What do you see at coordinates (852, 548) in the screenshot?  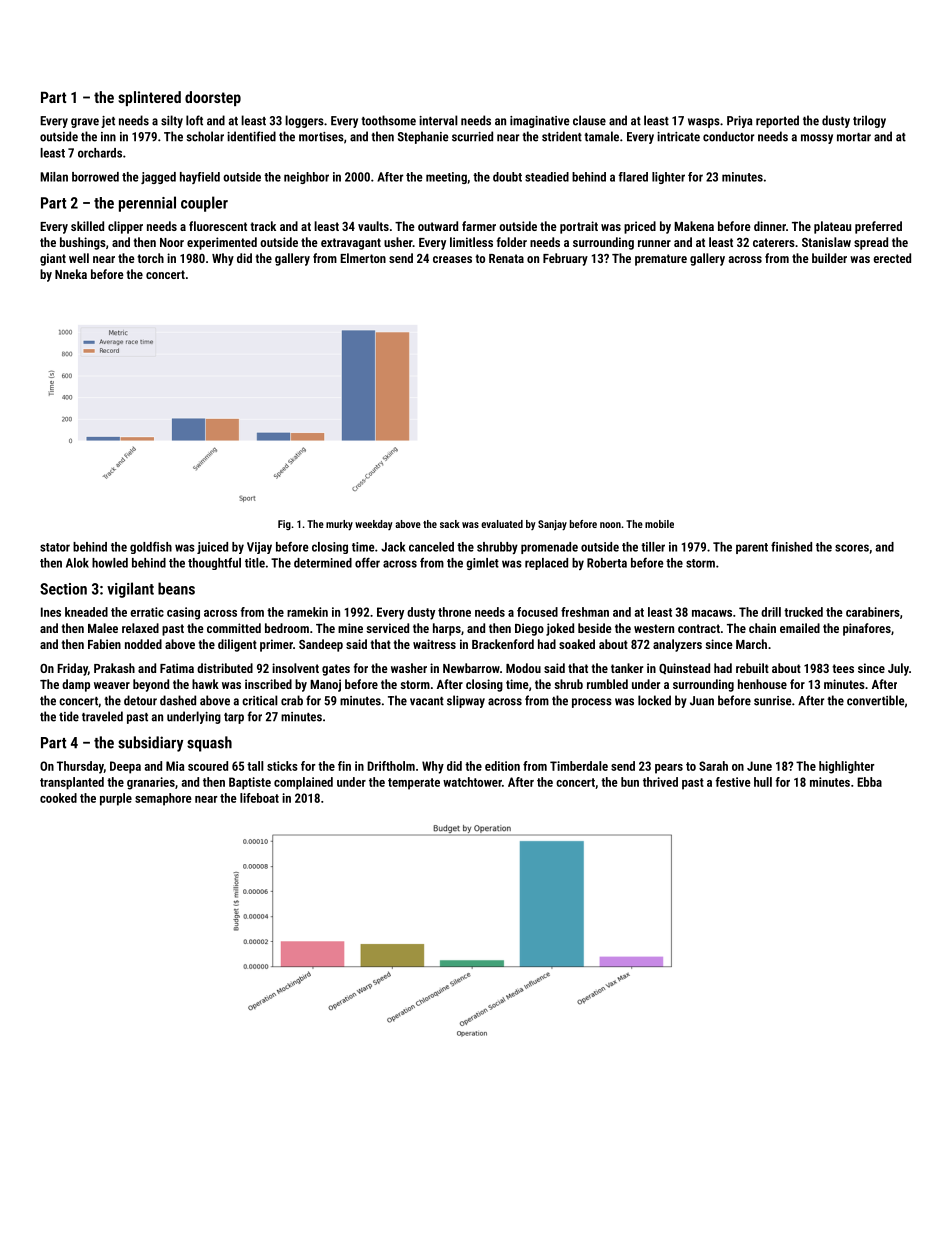 I see `scores` at bounding box center [852, 548].
